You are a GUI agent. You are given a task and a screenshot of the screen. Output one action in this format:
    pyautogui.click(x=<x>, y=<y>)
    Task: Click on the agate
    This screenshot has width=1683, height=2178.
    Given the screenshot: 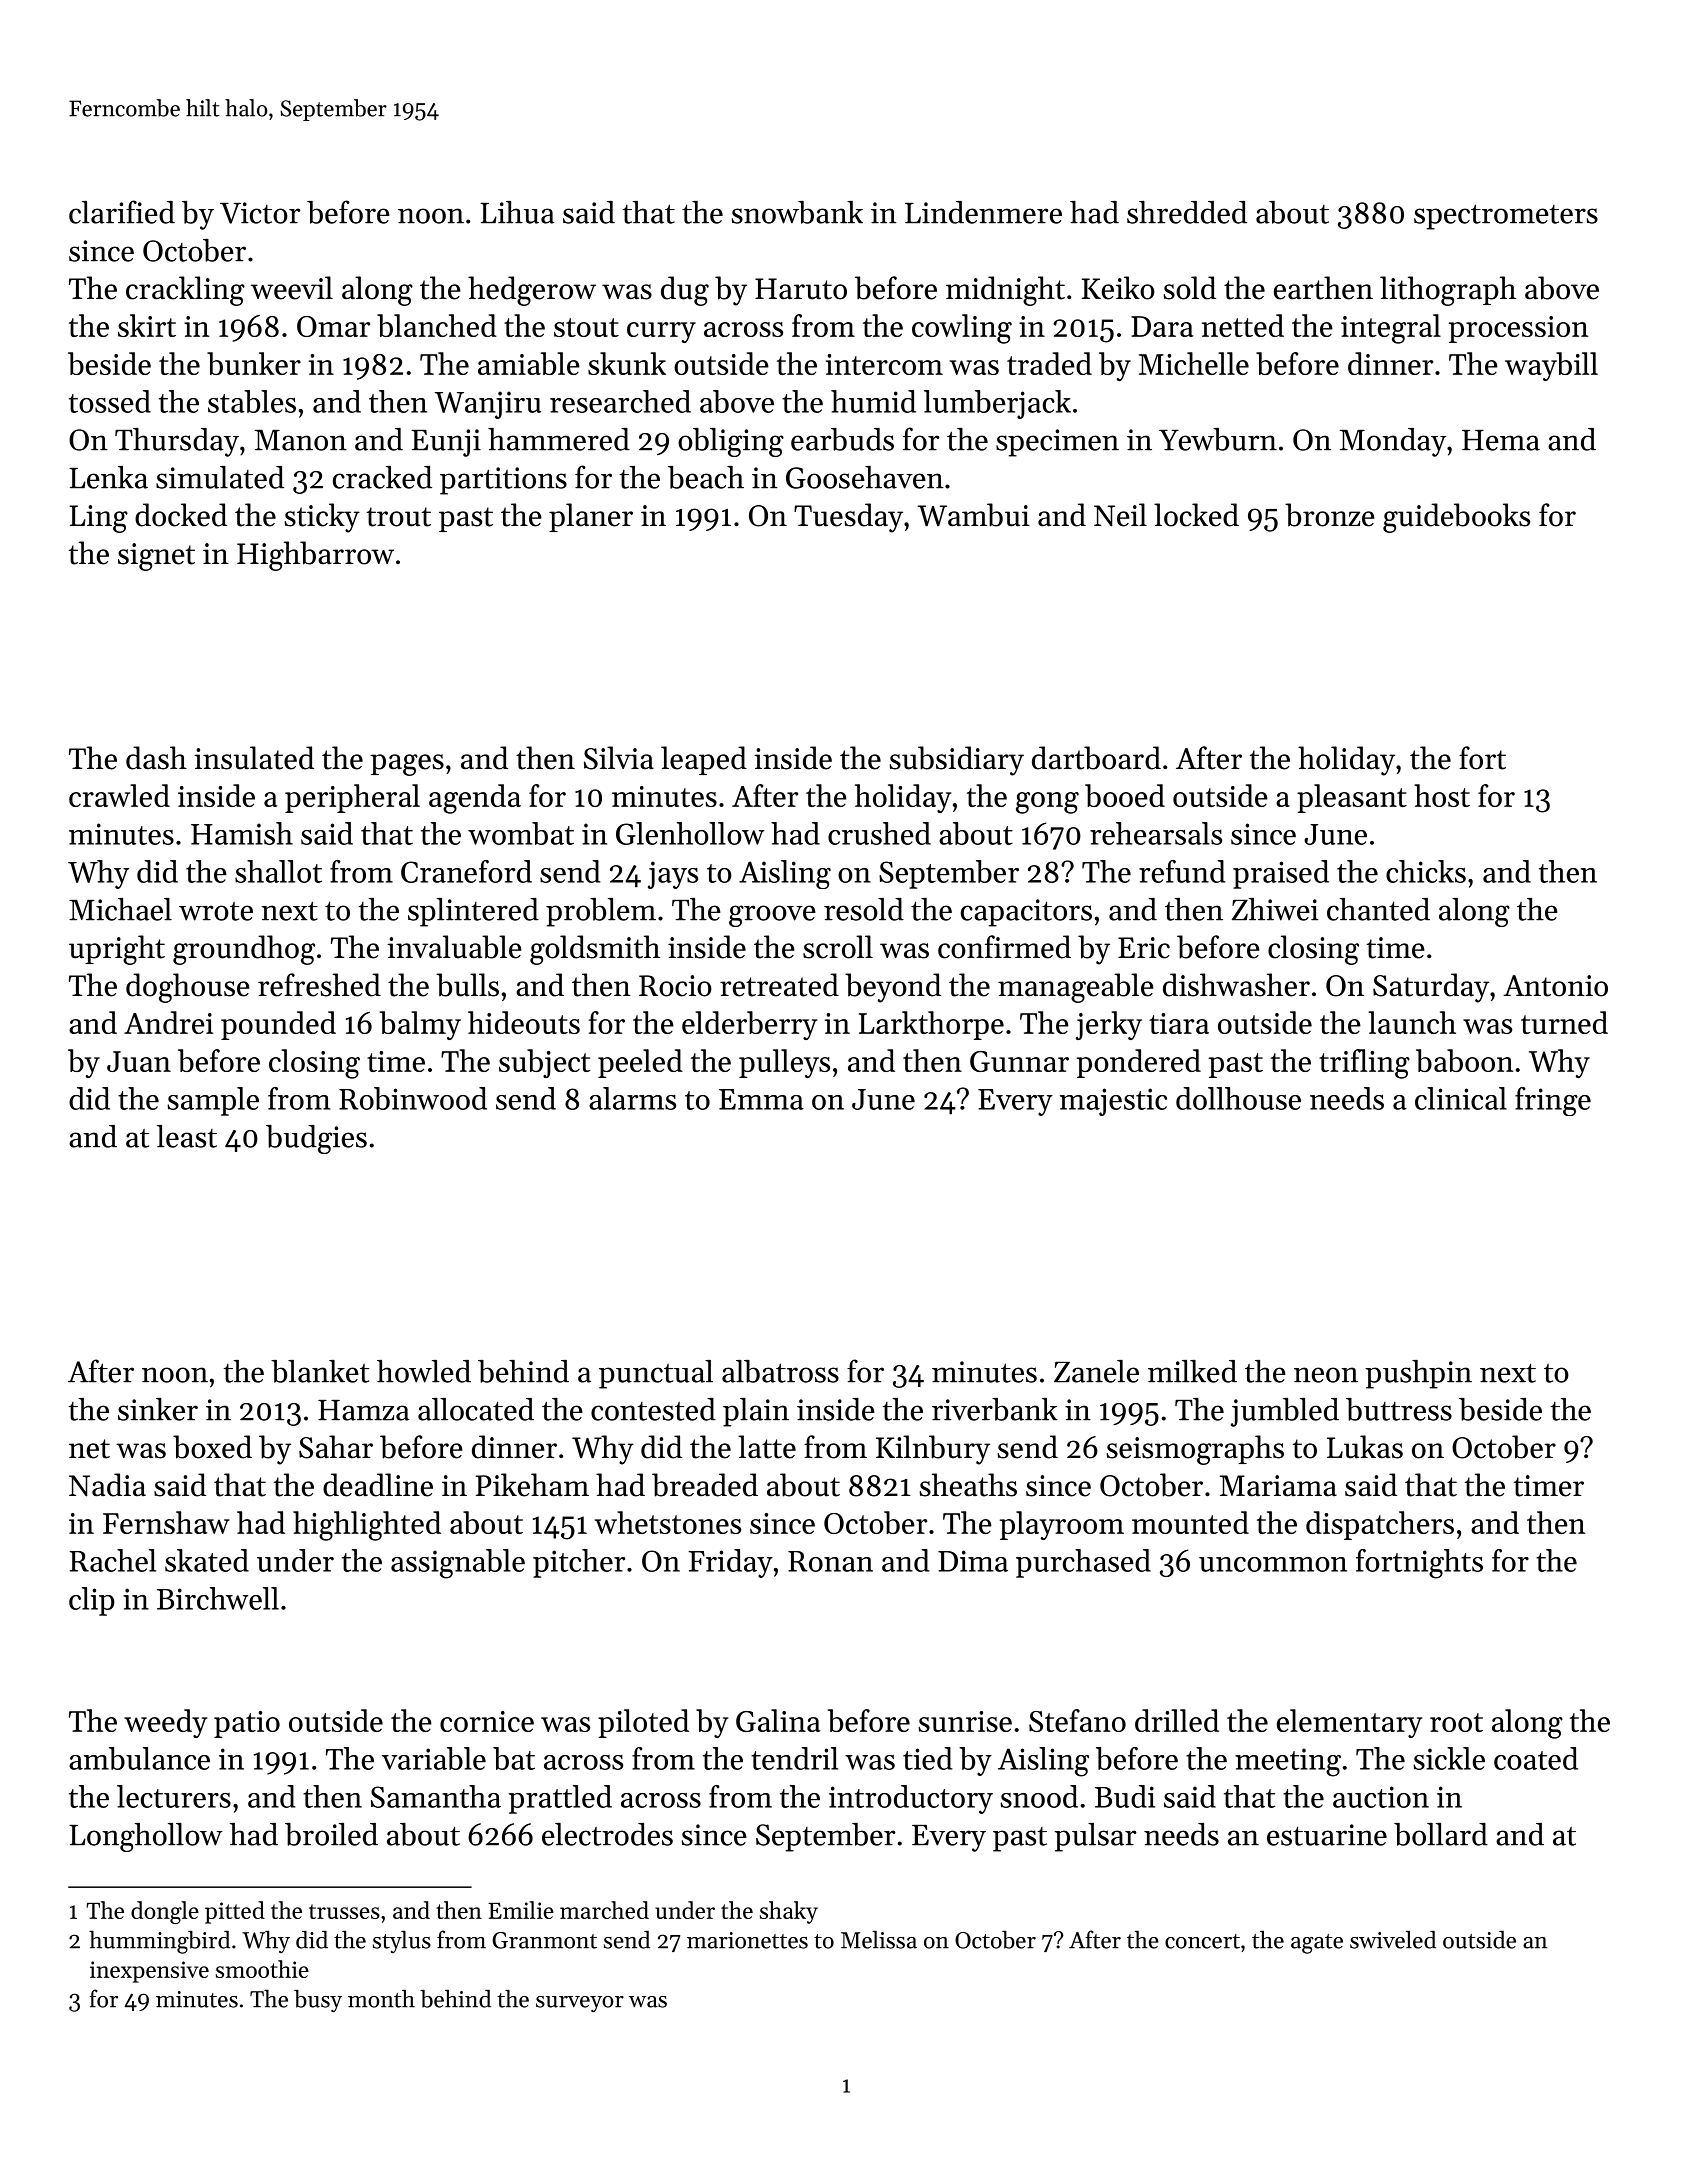 What is the action you would take?
    pyautogui.click(x=1317, y=1944)
